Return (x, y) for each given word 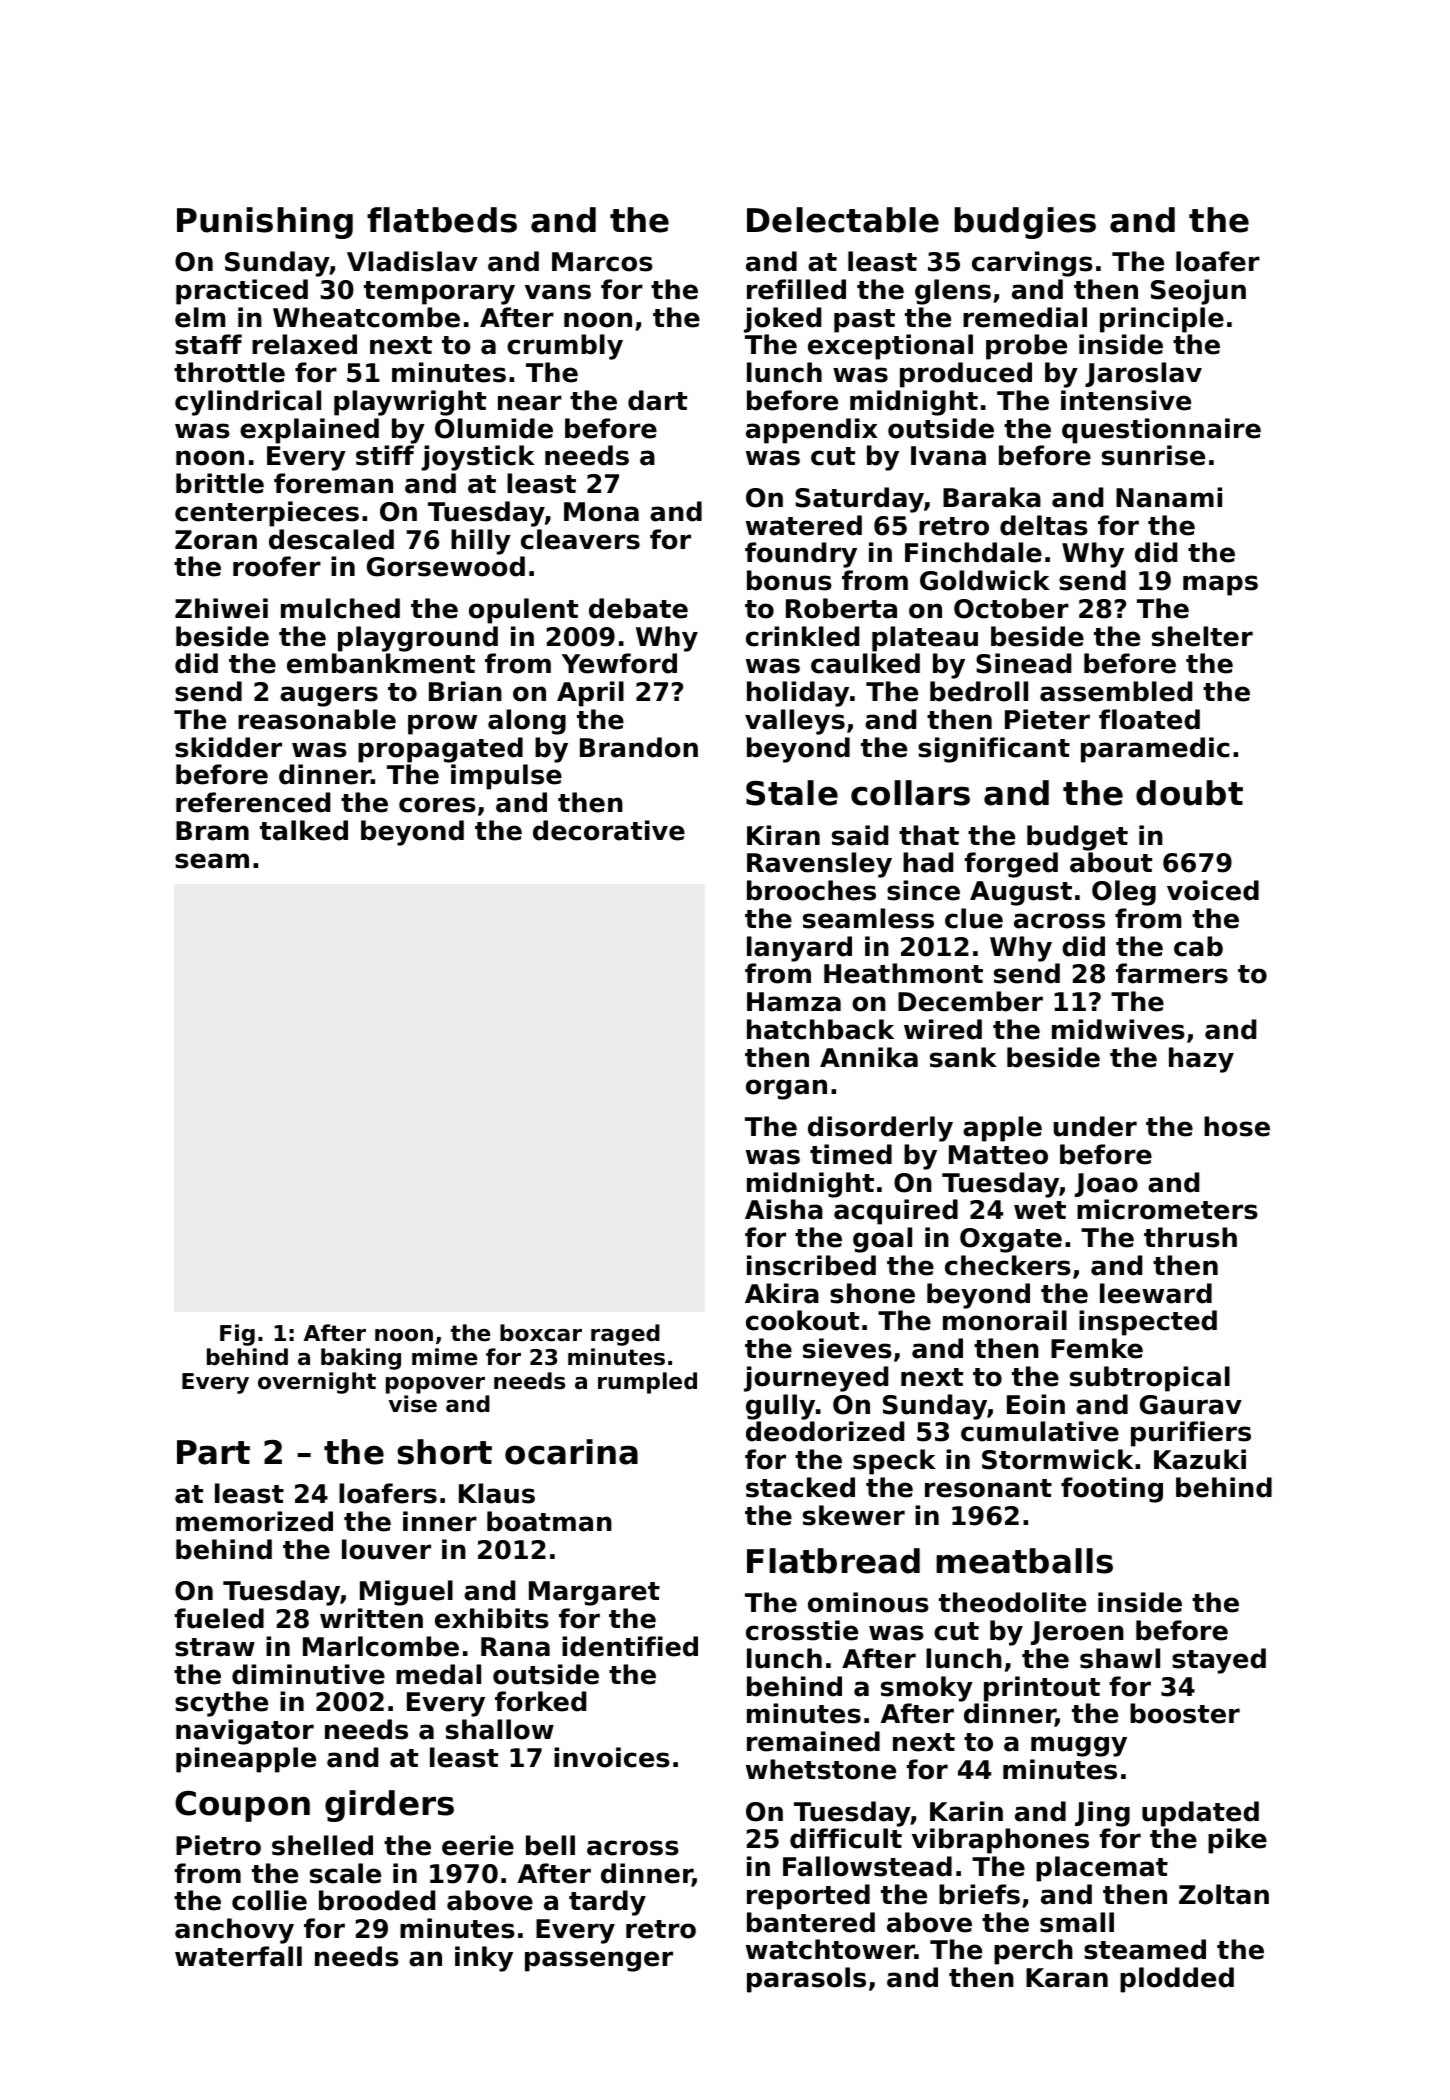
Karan (1067, 1978)
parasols (806, 1980)
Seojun (1198, 292)
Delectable (843, 220)
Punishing (265, 223)
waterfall (238, 1956)
